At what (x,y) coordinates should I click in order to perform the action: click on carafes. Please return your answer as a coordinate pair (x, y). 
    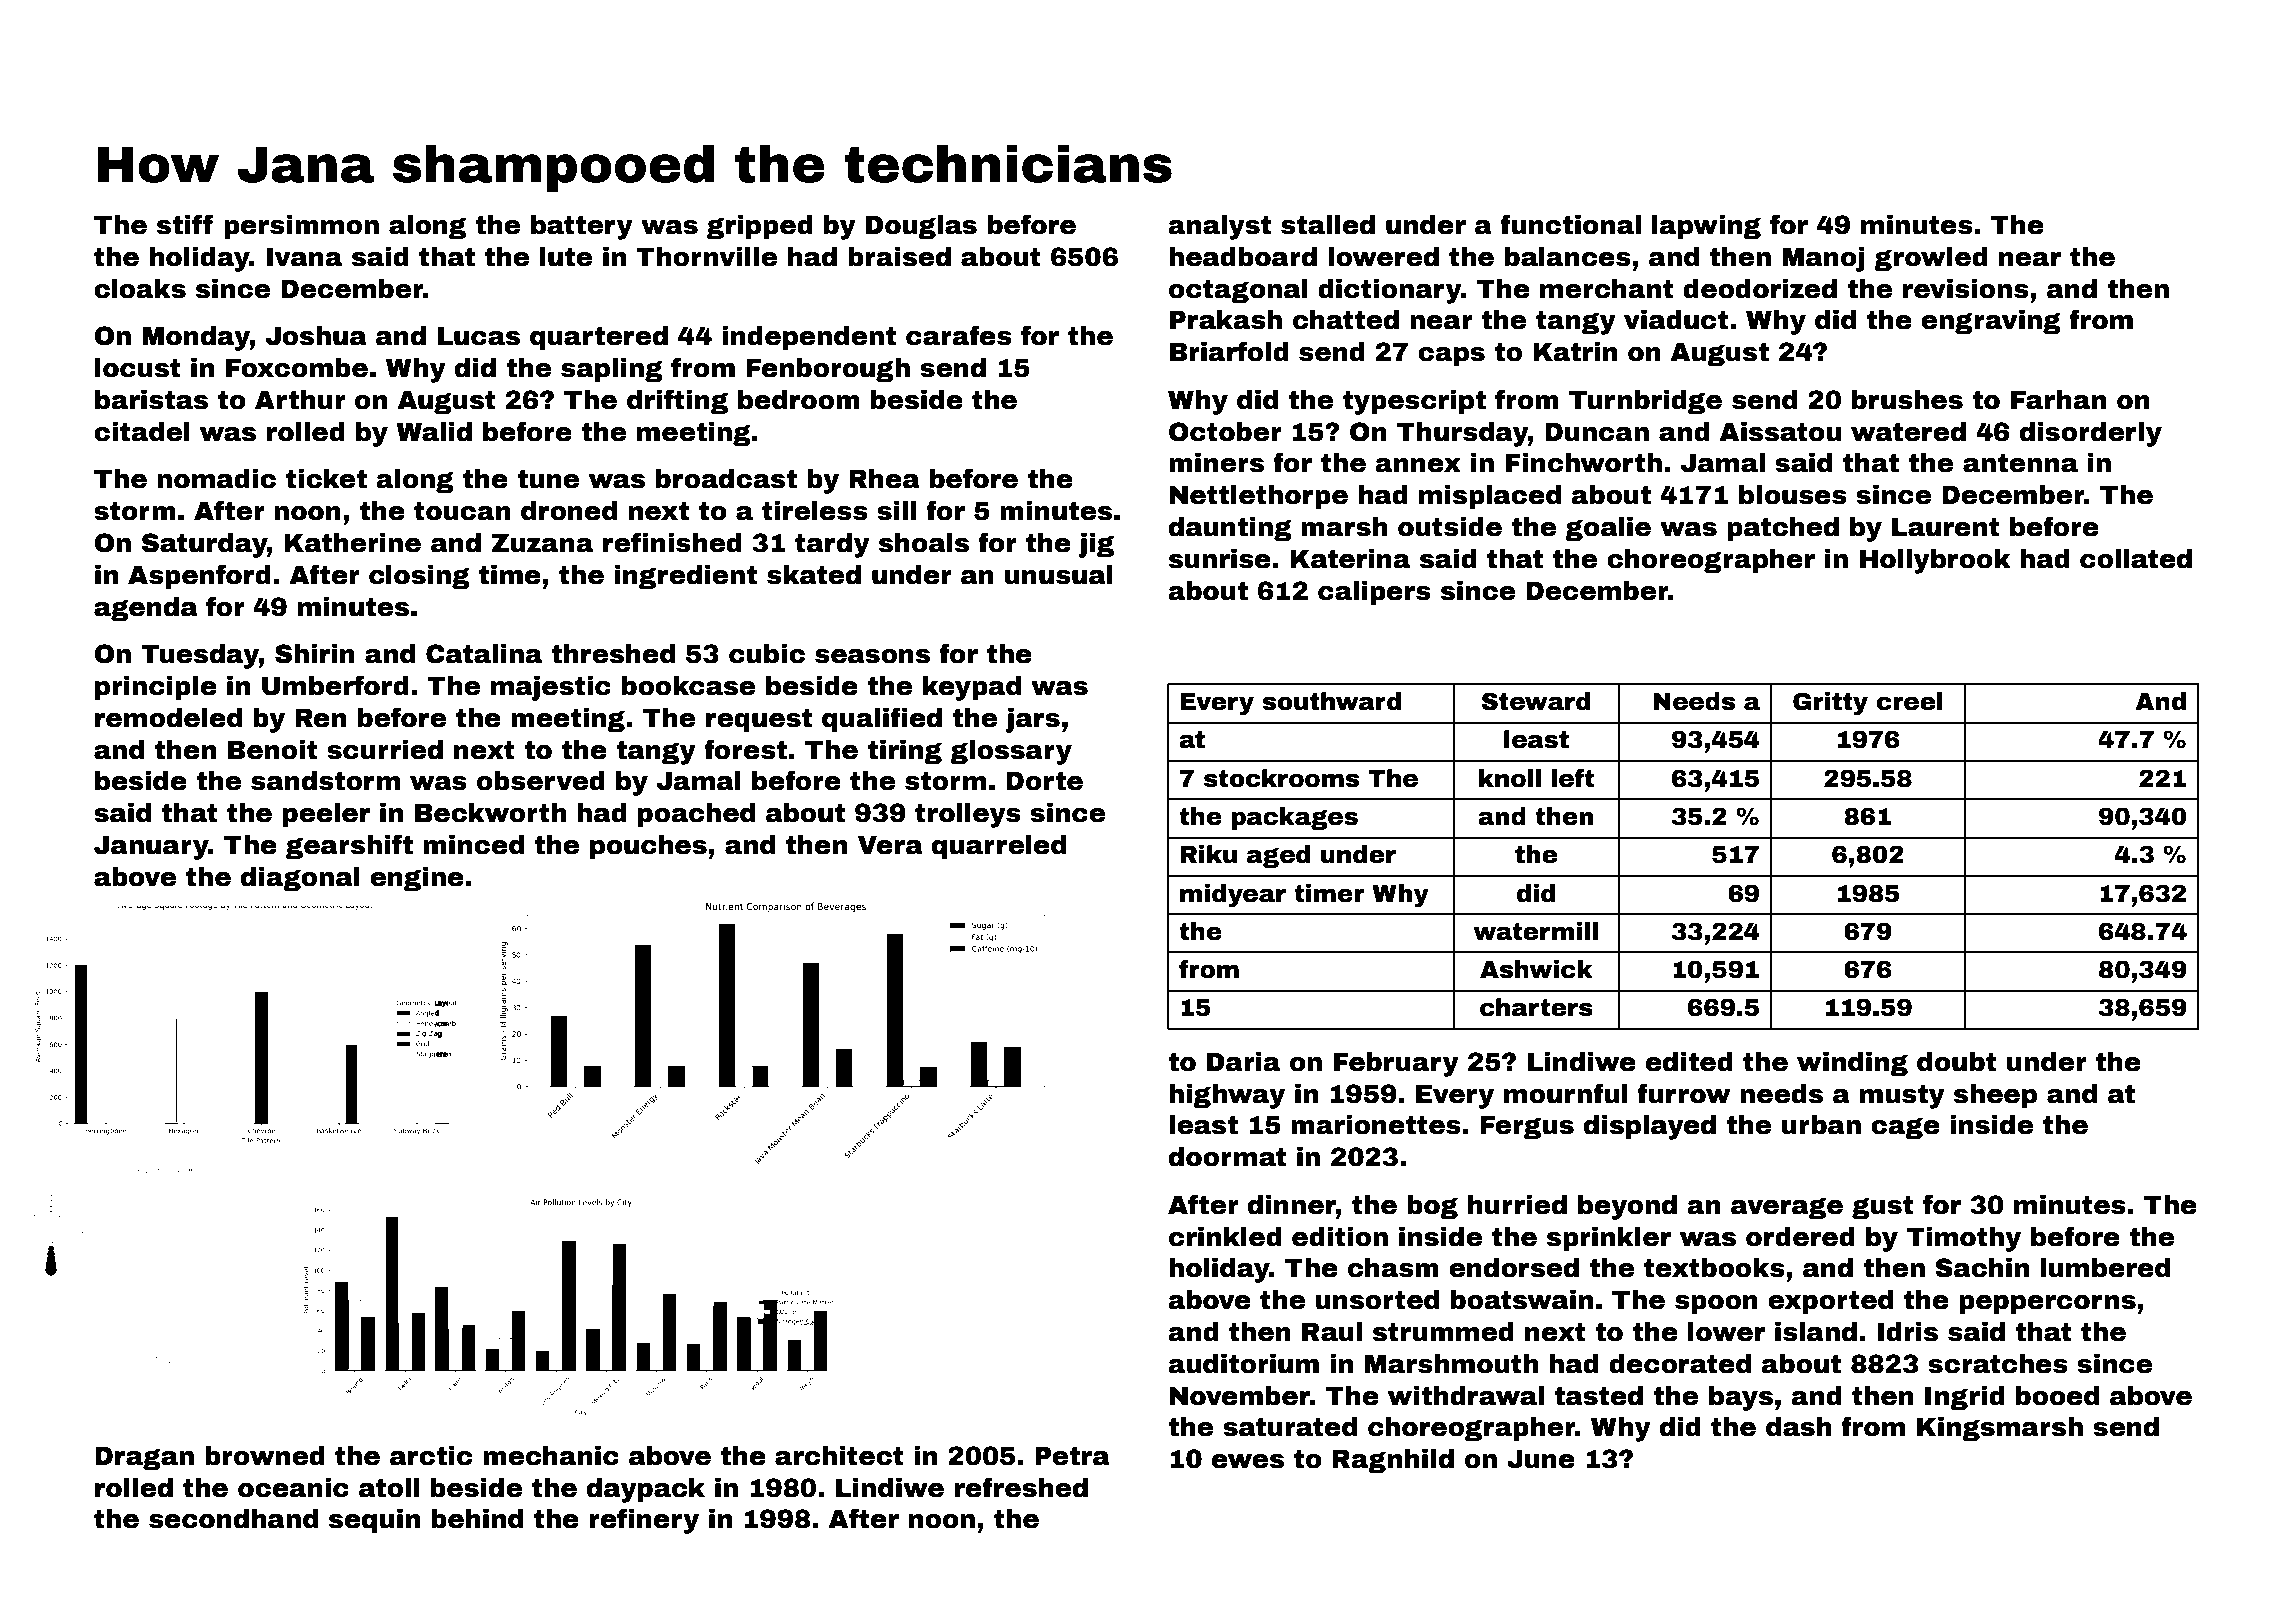
    Looking at the image, I should click on (959, 335).
